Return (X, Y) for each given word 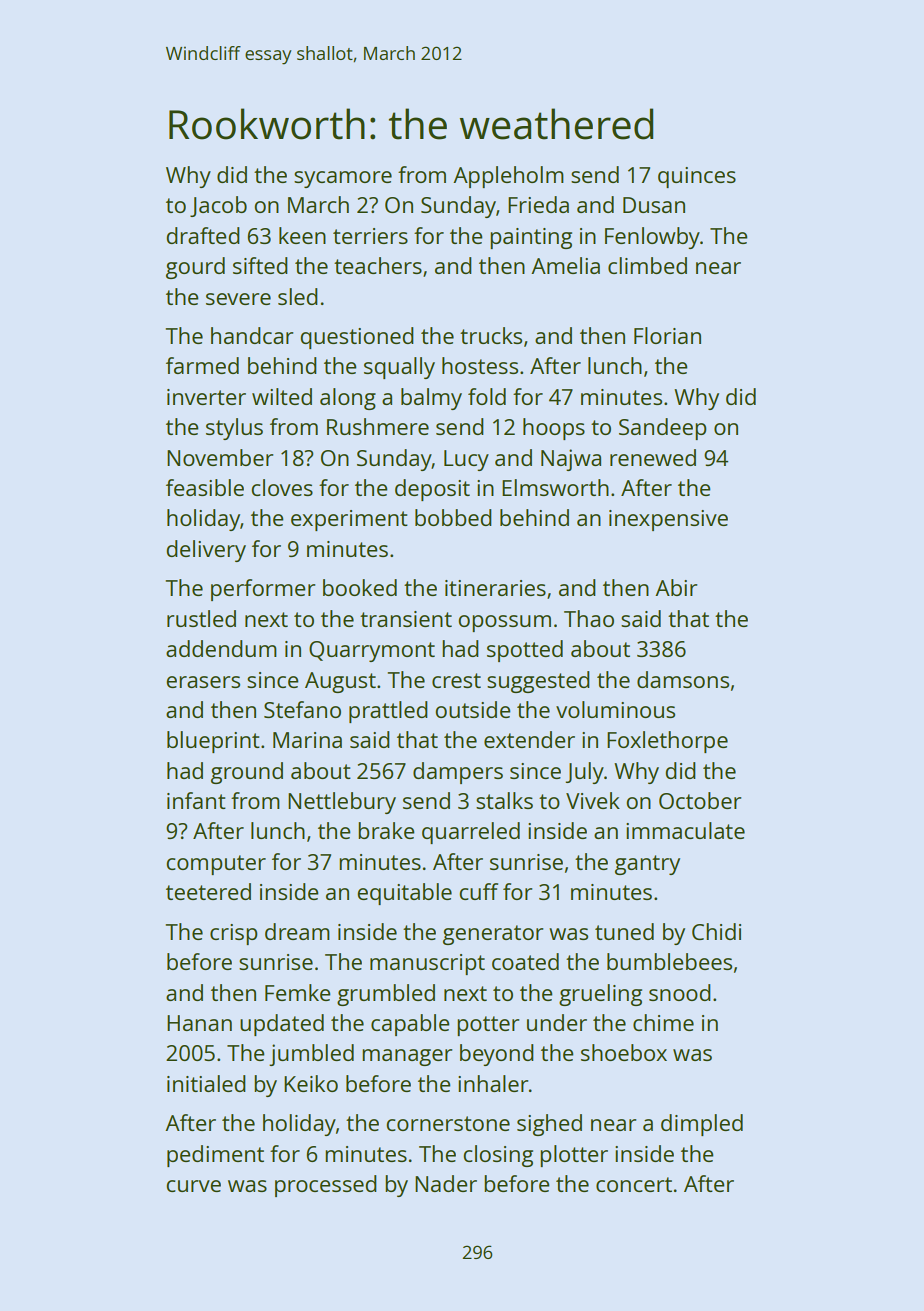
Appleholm (508, 177)
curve (193, 1186)
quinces (697, 177)
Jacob (218, 206)
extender (529, 739)
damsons (683, 679)
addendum (221, 648)
